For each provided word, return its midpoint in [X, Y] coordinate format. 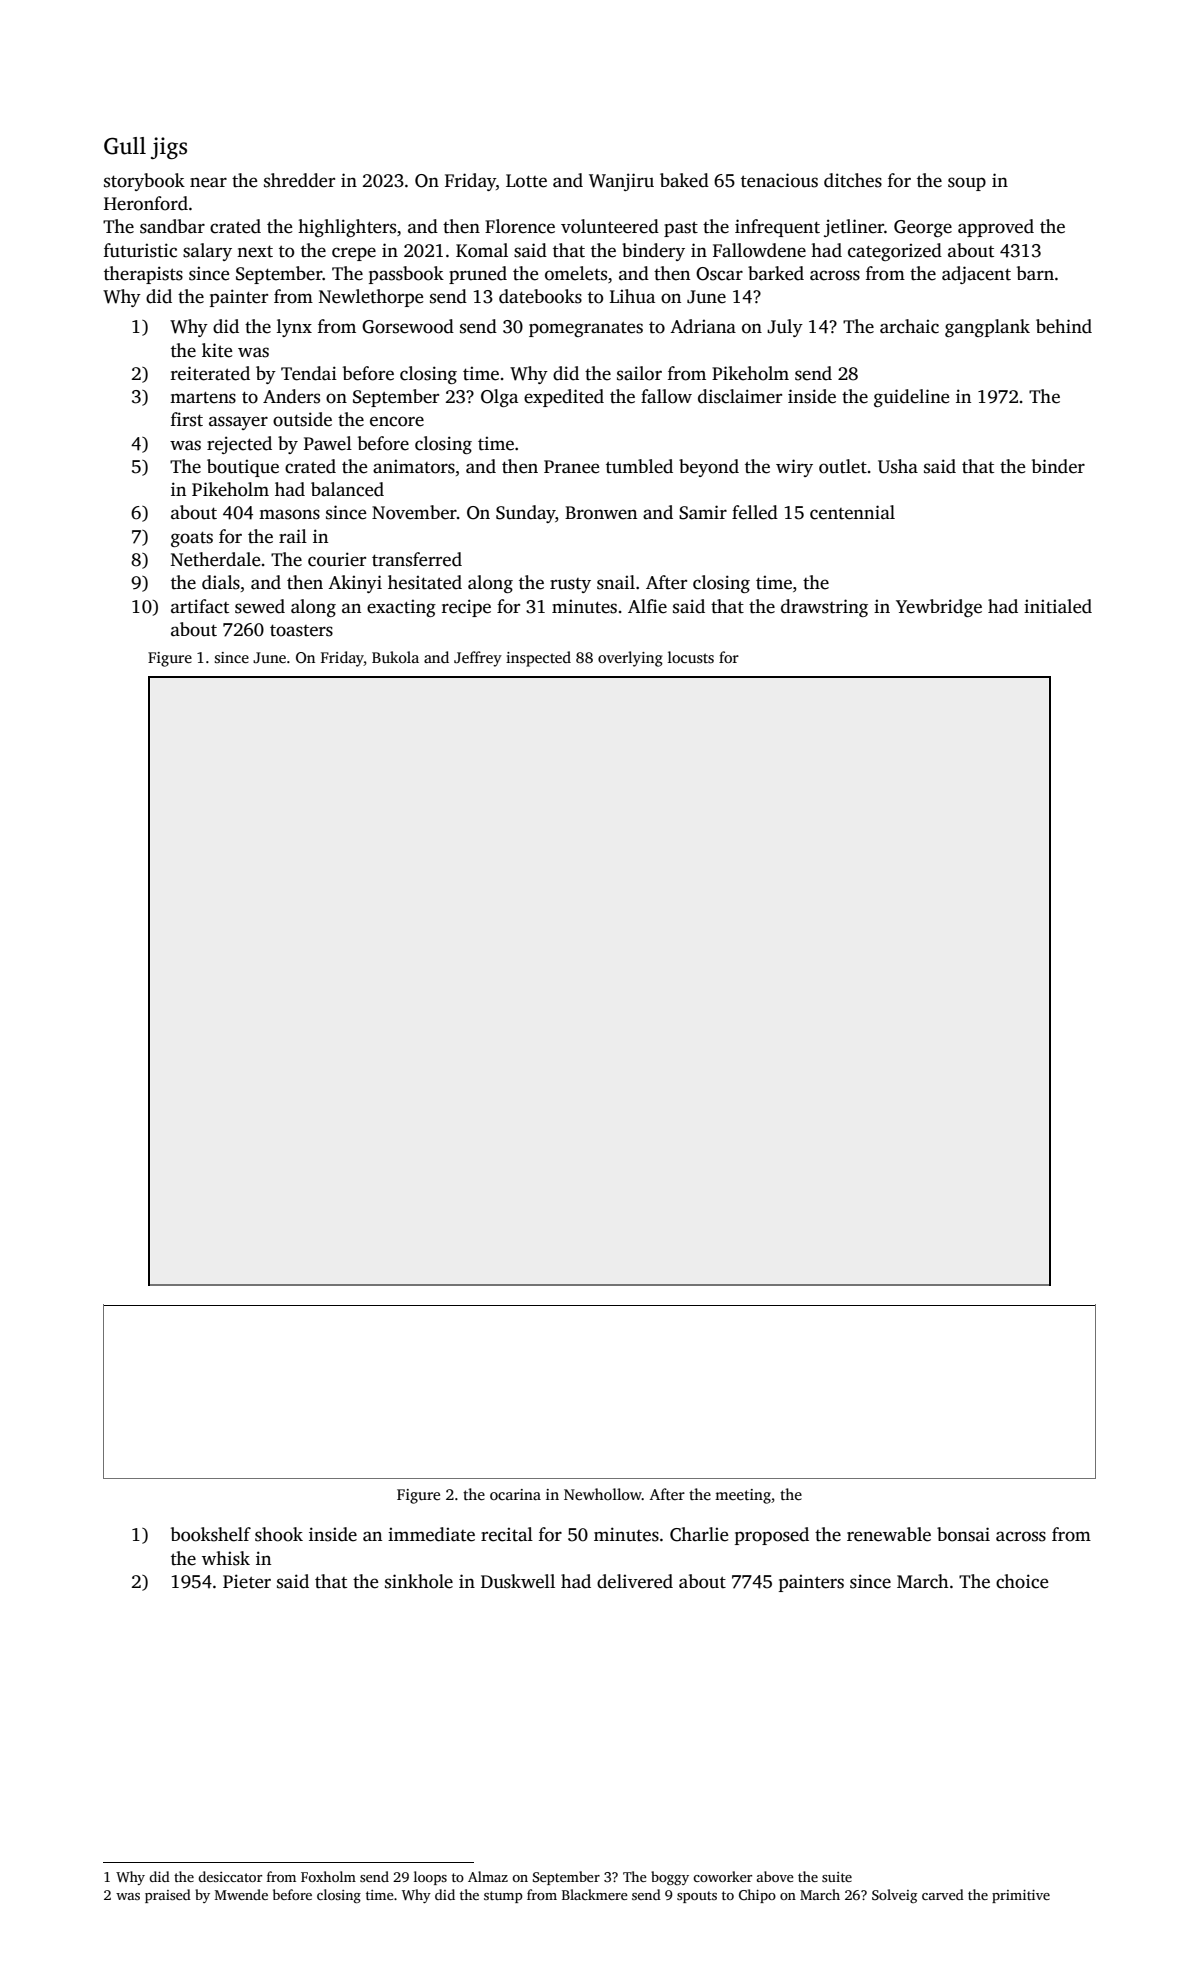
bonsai [963, 1534]
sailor [639, 373]
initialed [1058, 606]
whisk [226, 1558]
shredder [299, 180]
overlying [630, 659]
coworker [722, 1876]
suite [837, 1877]
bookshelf [211, 1534]
